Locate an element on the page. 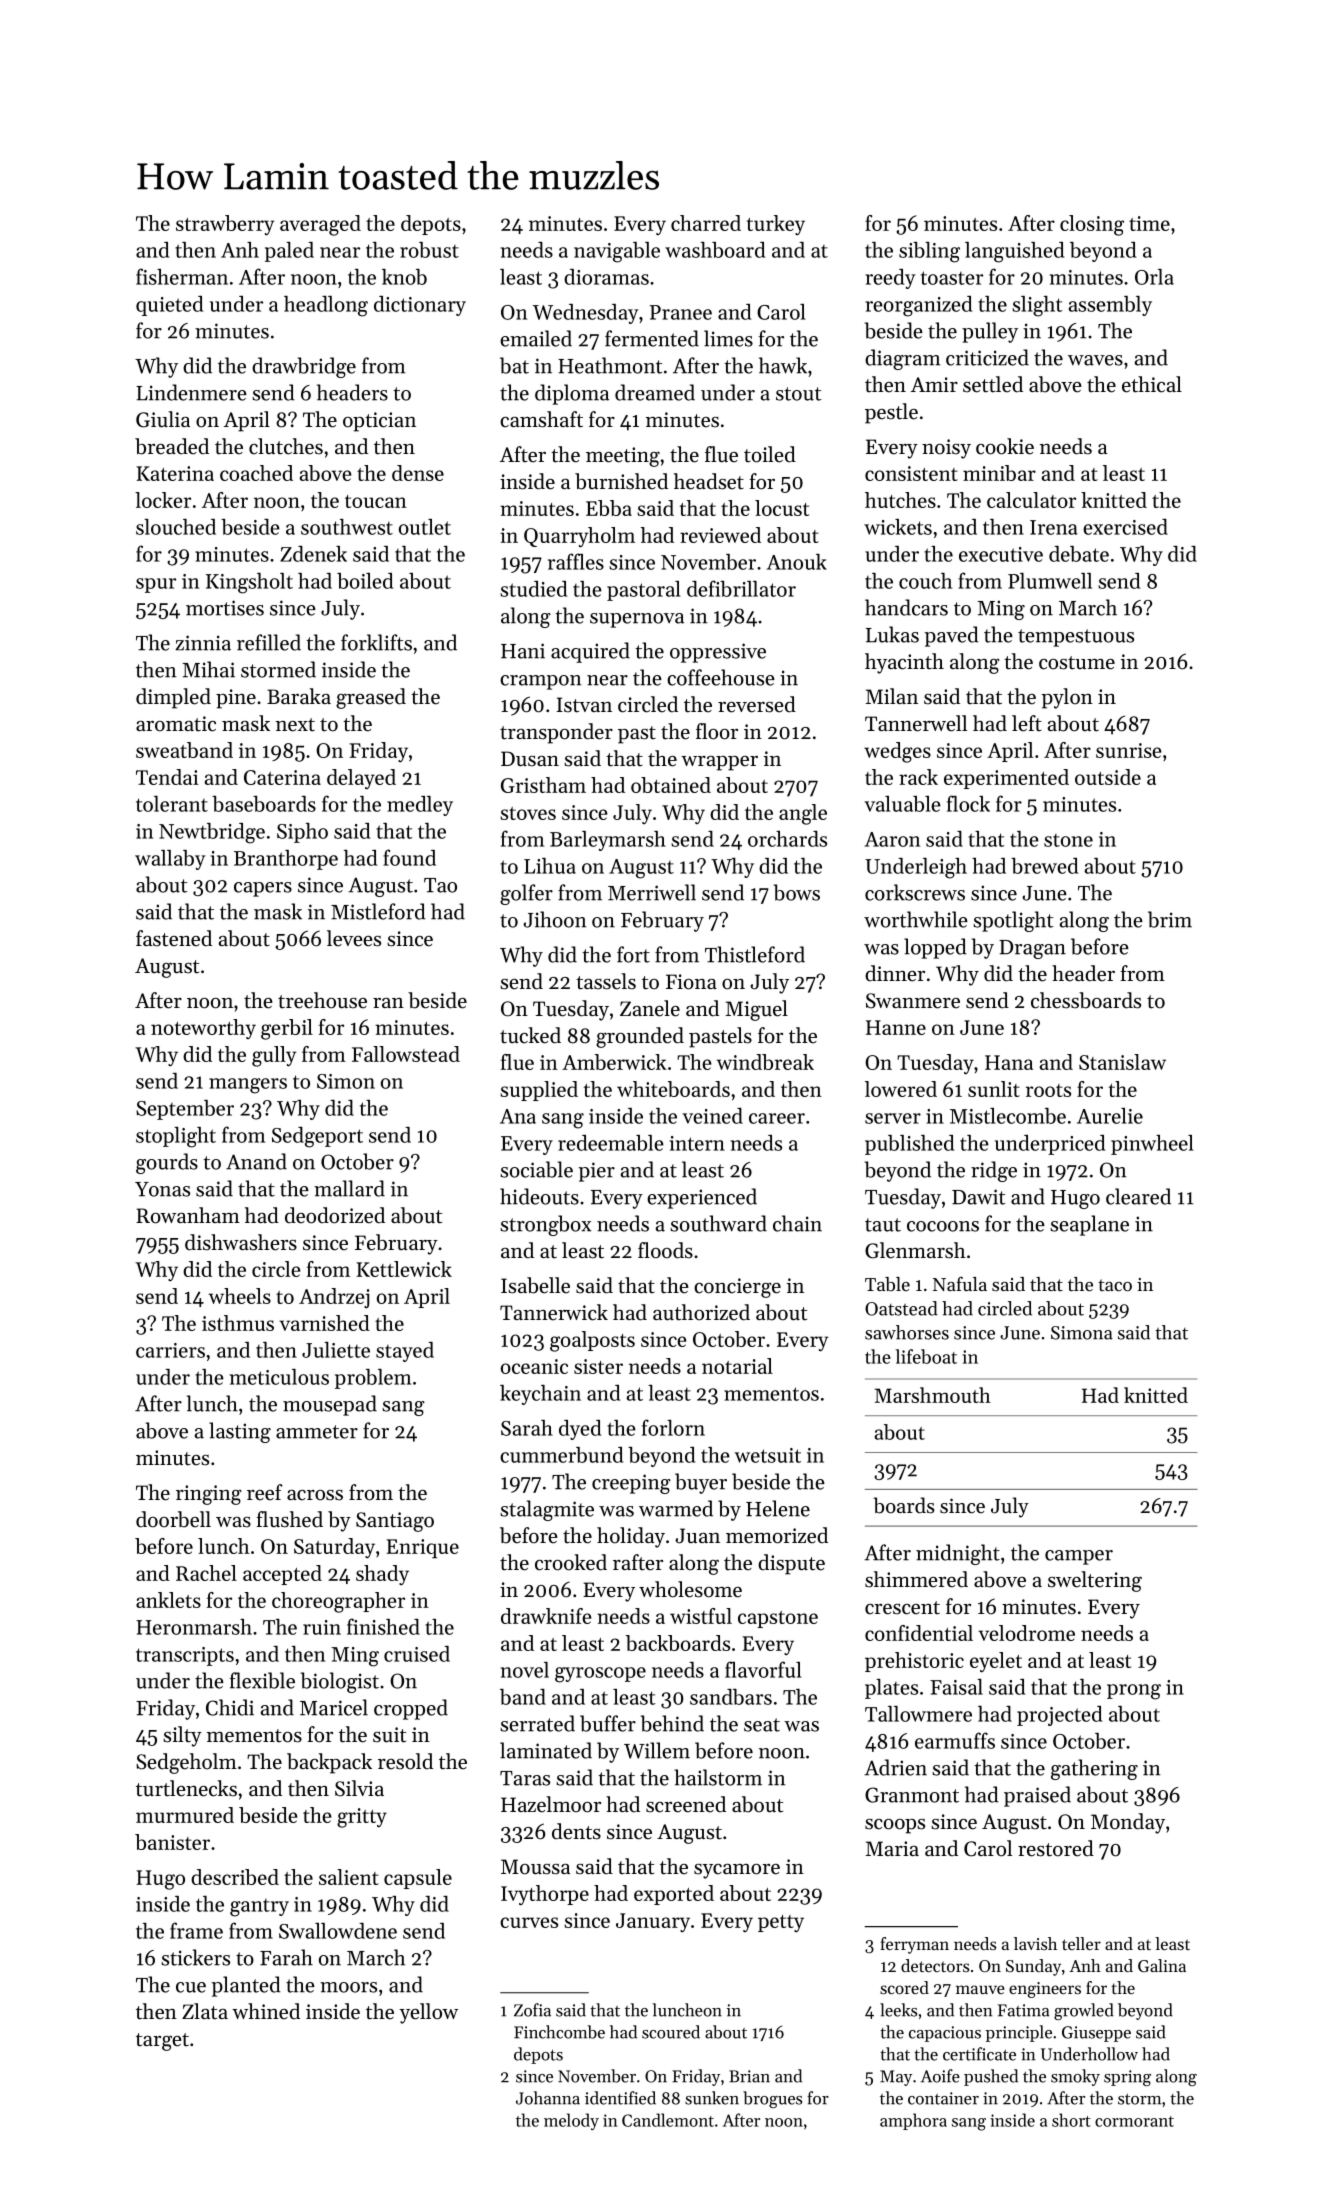  Granmont is located at coordinates (912, 1795).
